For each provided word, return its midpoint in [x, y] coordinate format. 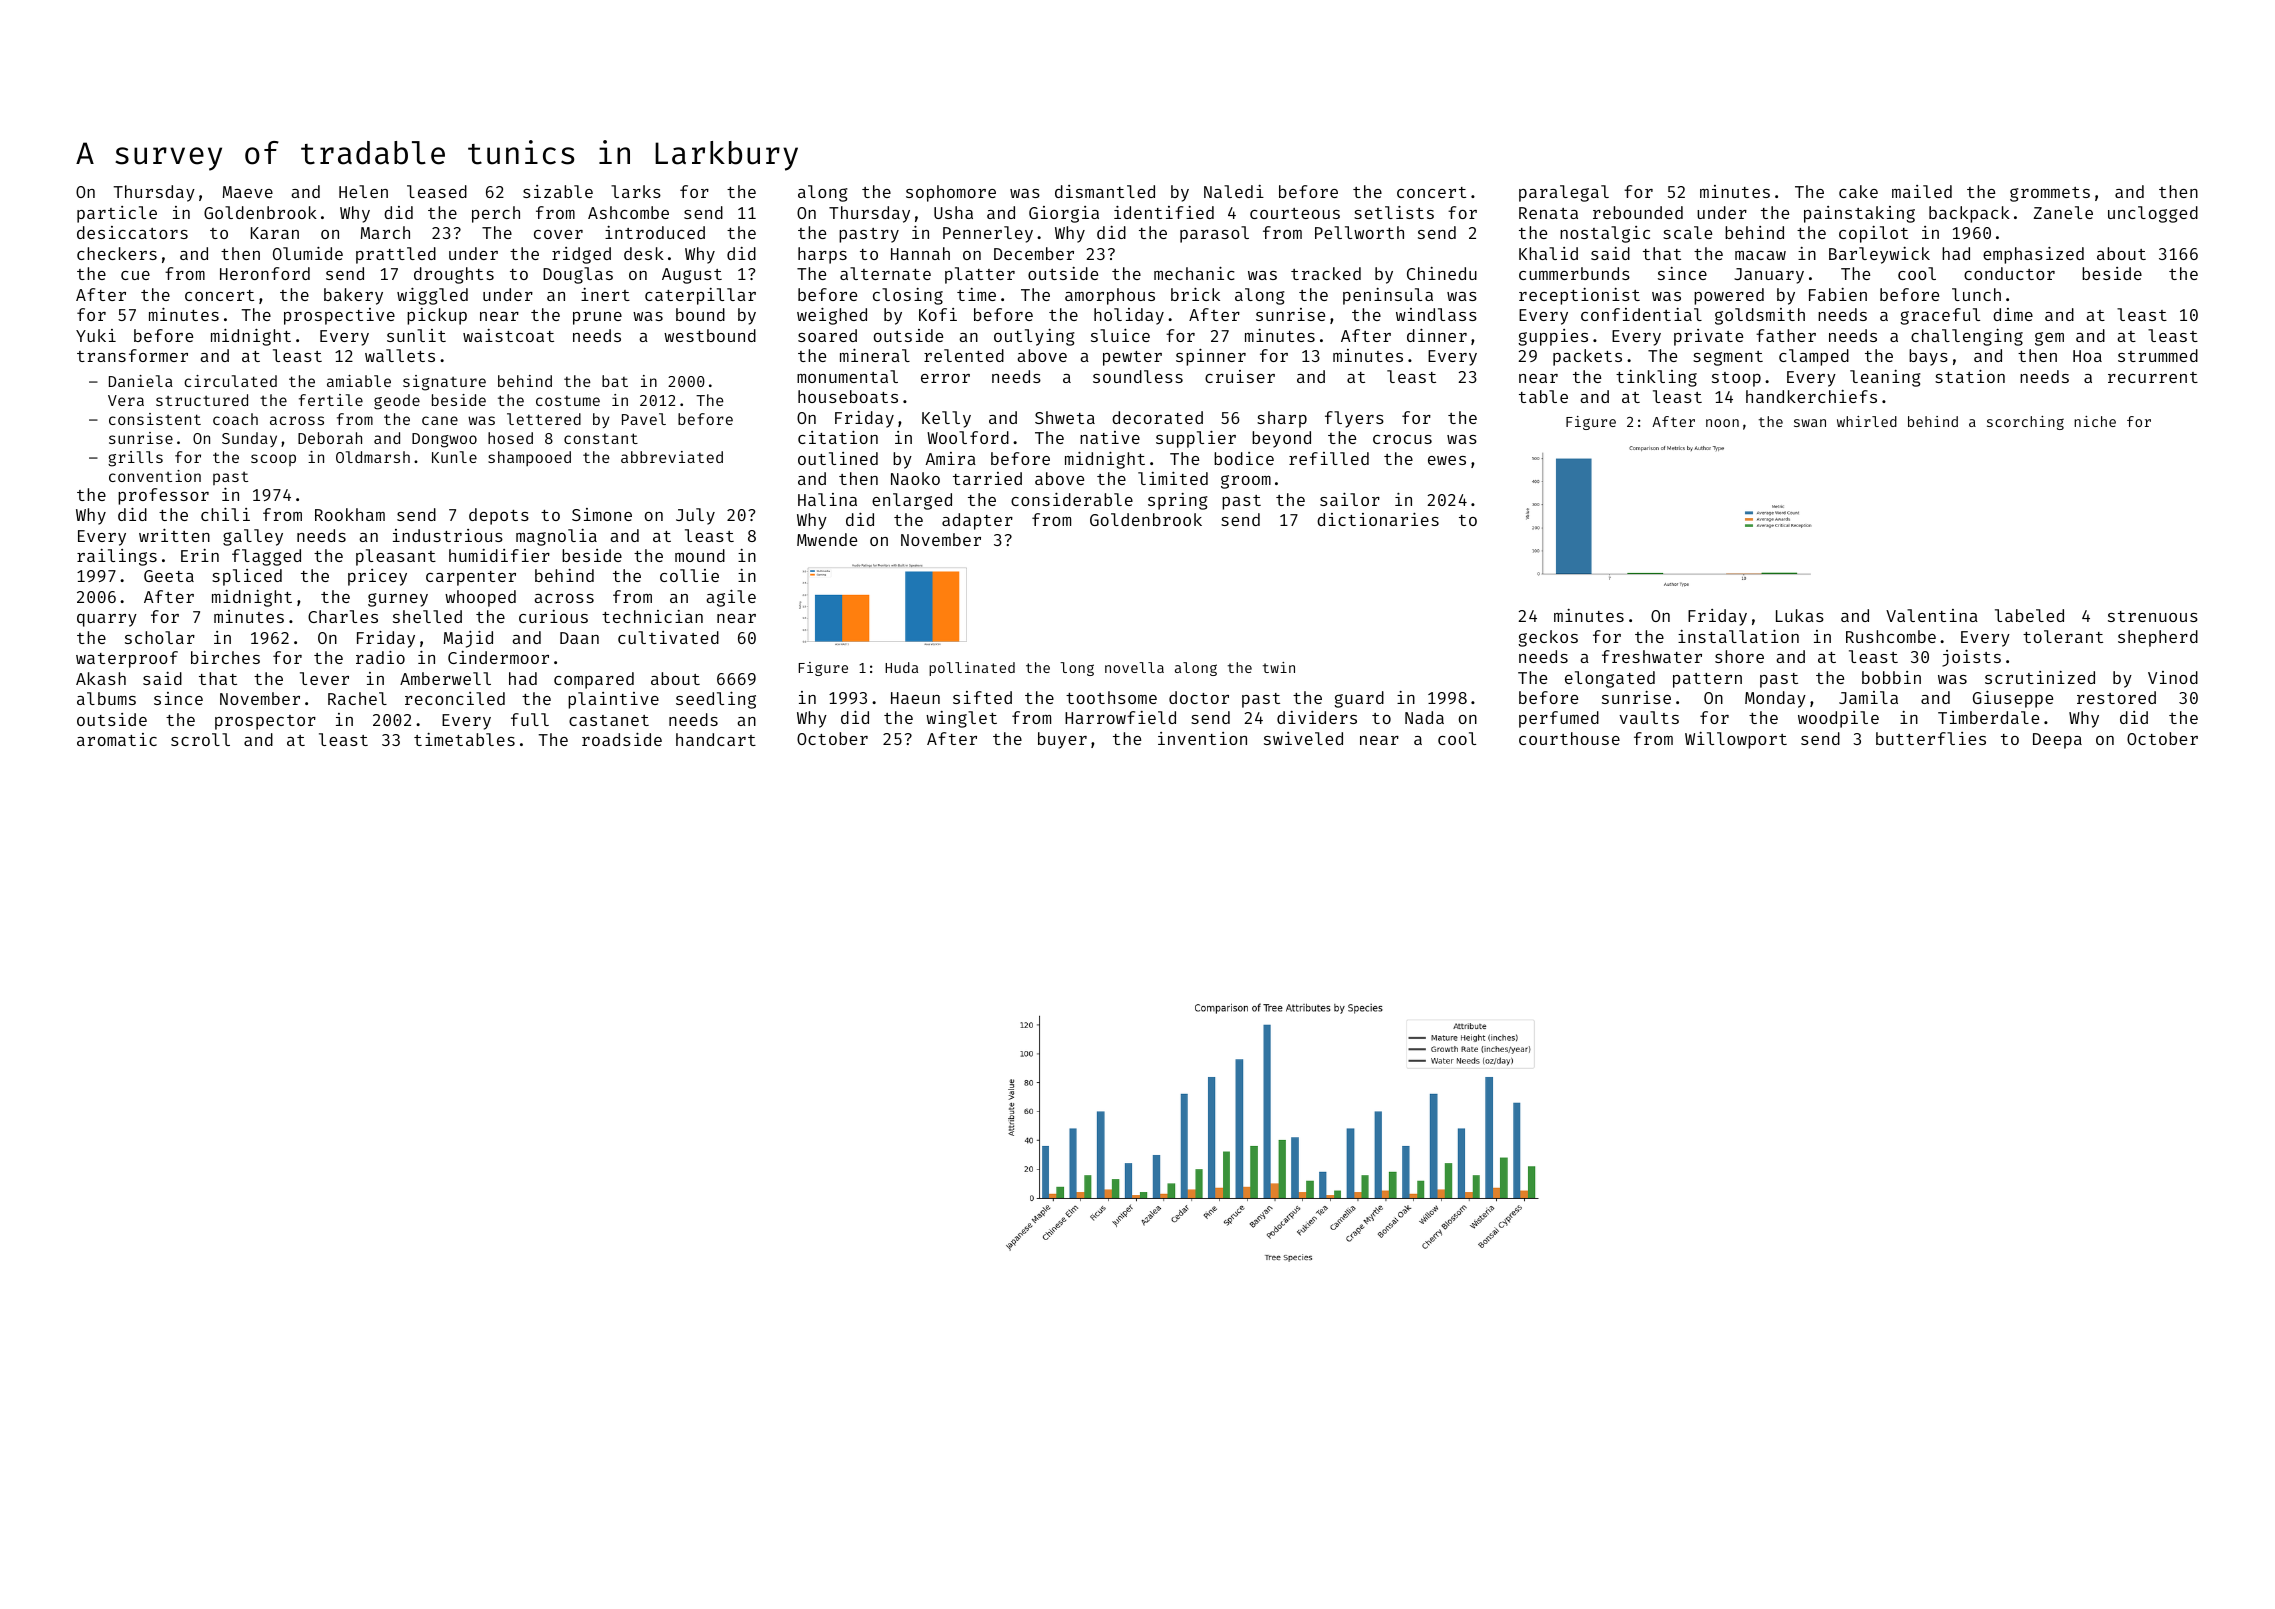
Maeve [248, 192]
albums [106, 698]
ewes [1447, 460]
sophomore [951, 193]
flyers [1354, 419]
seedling [716, 700]
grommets [2050, 194]
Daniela [141, 381]
